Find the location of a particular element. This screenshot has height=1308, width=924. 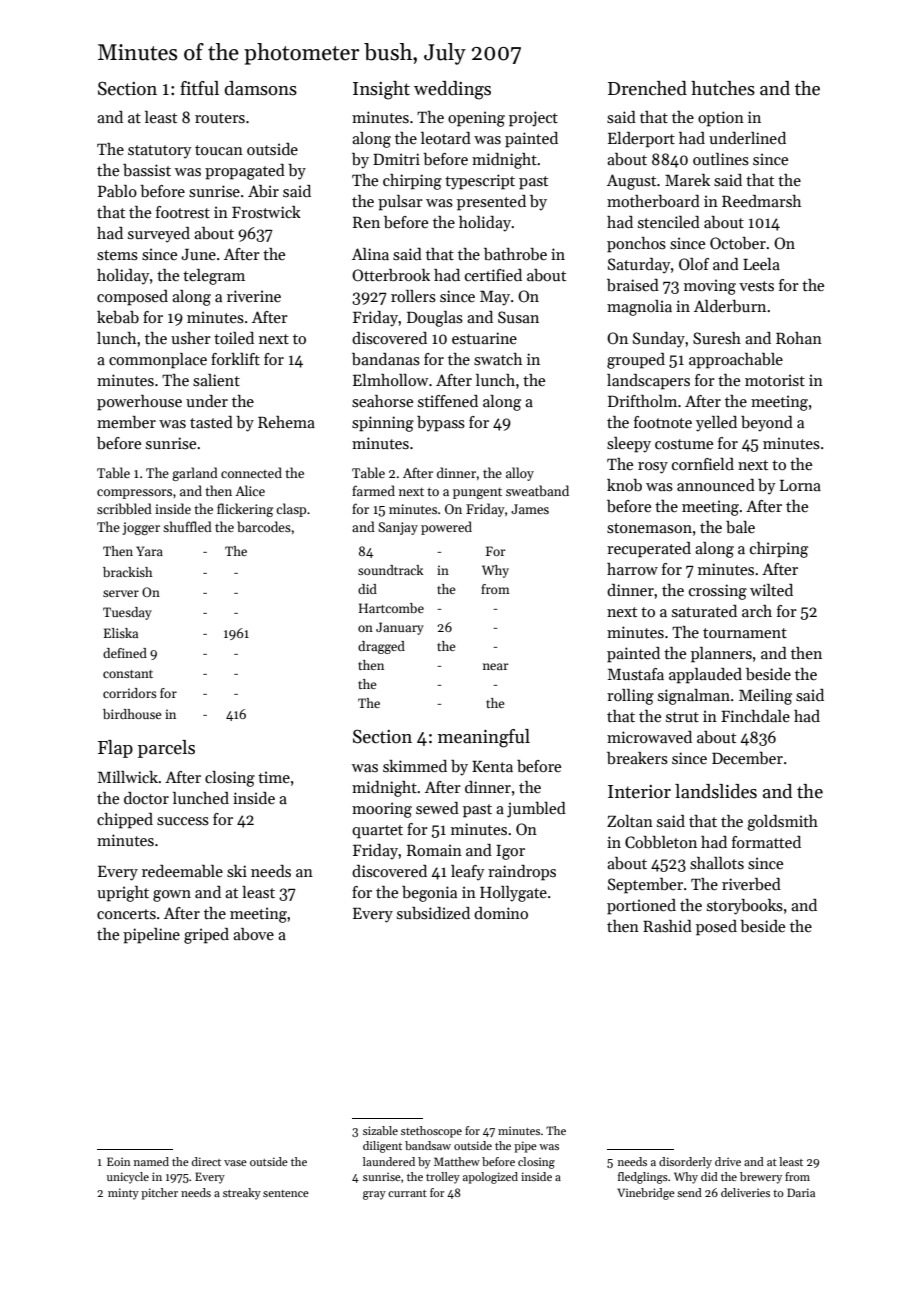

commonplace is located at coordinates (158, 361).
